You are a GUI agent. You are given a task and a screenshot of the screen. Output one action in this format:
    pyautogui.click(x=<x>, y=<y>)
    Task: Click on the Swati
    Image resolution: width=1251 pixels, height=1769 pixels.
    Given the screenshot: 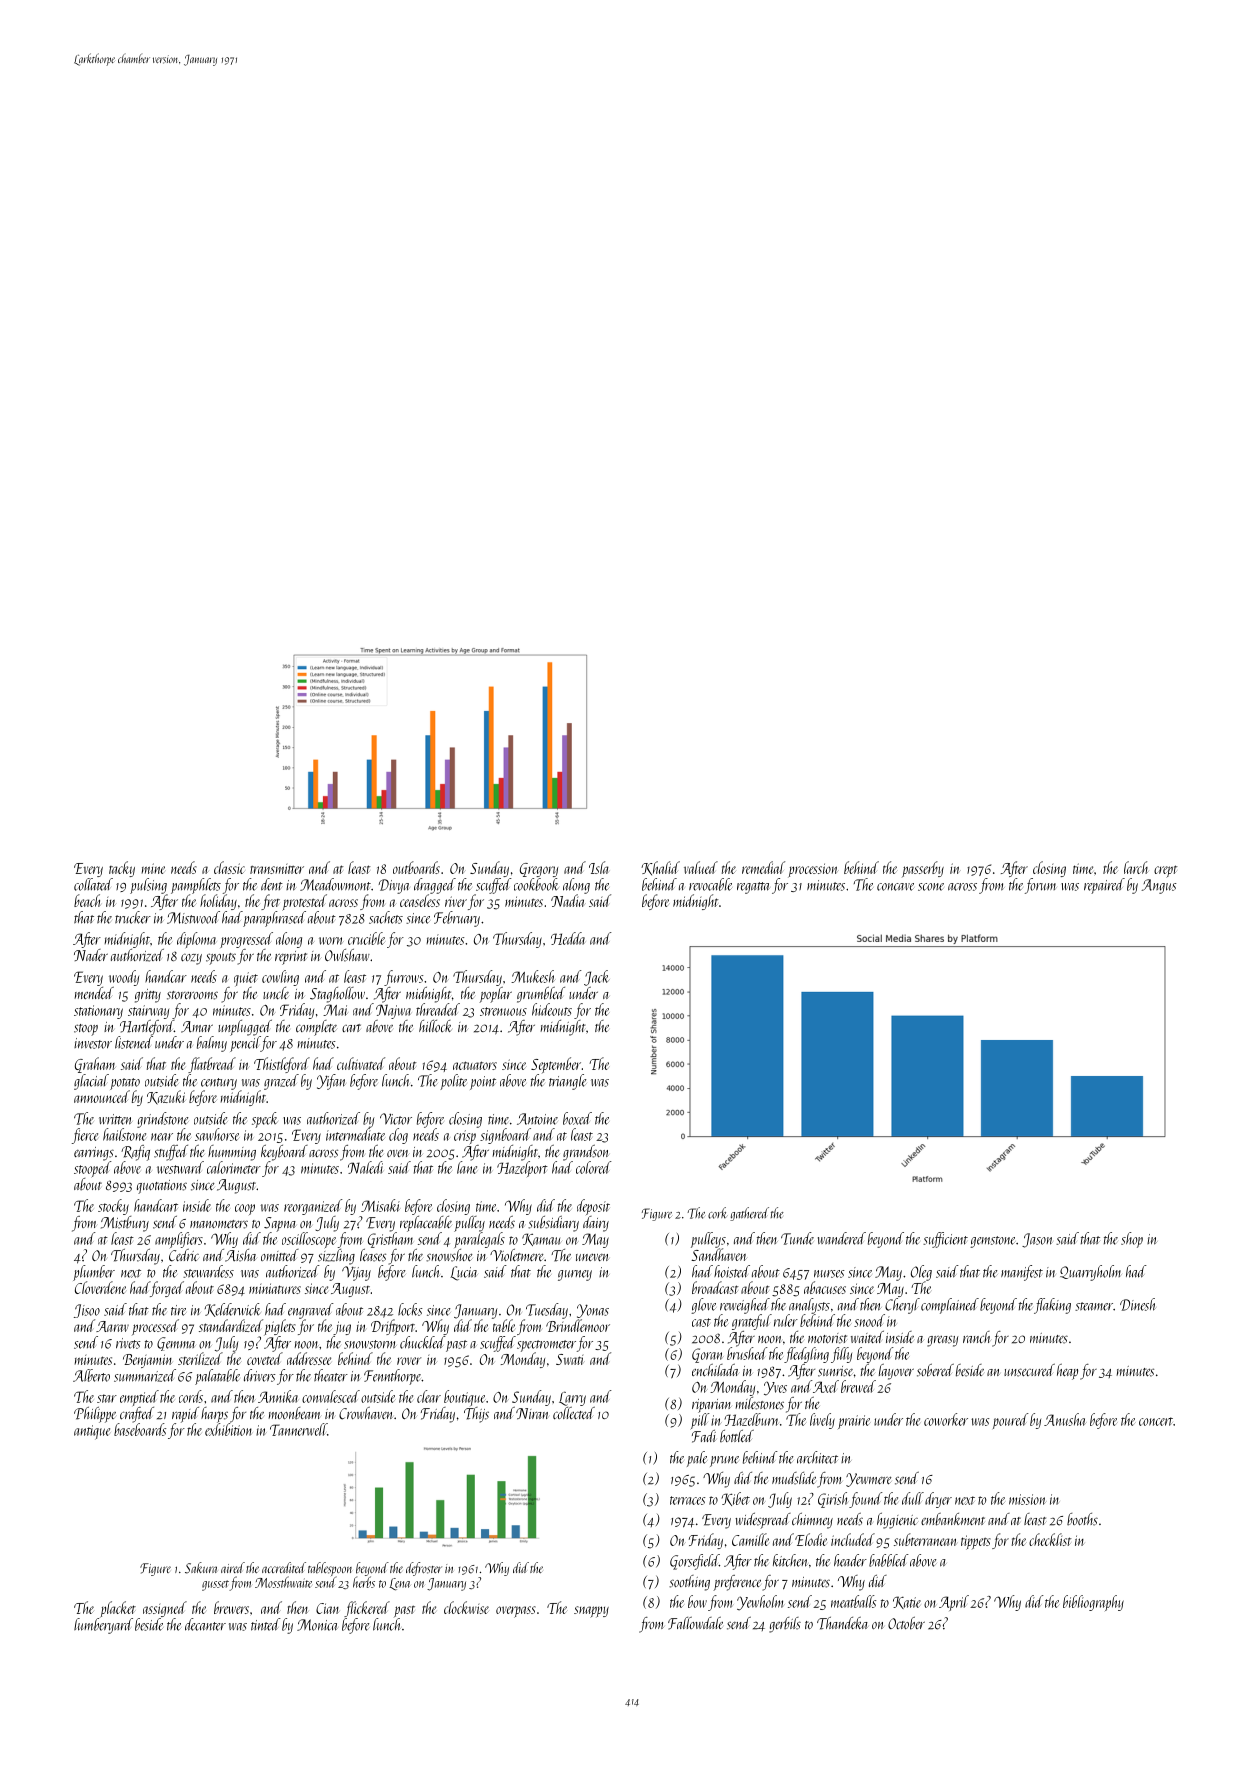 What is the action you would take?
    pyautogui.click(x=569, y=1359)
